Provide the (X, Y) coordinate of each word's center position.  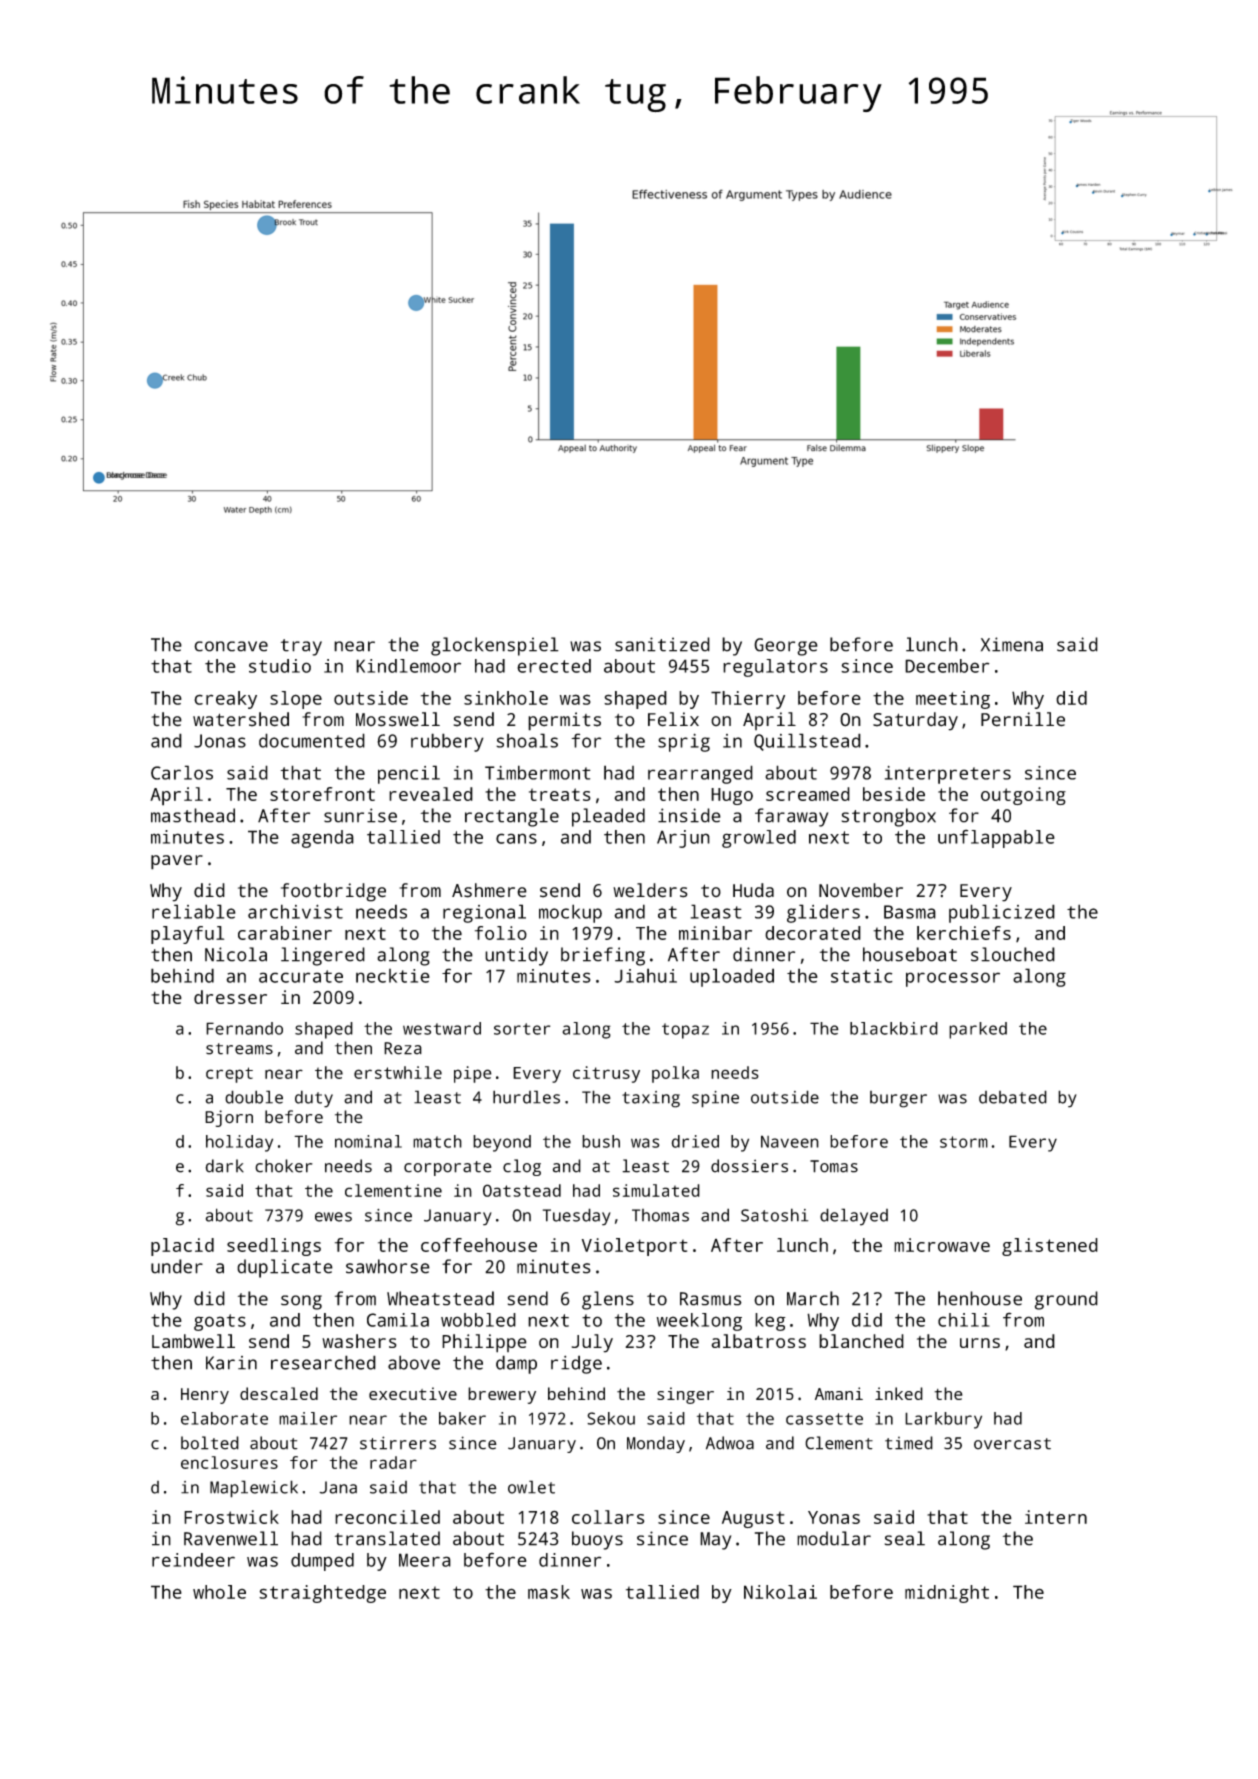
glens (608, 1300)
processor (953, 979)
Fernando (244, 1028)
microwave (942, 1245)
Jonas (220, 741)
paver (177, 862)
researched (323, 1362)
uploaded (732, 977)
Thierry (748, 700)
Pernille (1023, 719)
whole (219, 1592)
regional (484, 913)
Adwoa (730, 1443)
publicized (1002, 913)
